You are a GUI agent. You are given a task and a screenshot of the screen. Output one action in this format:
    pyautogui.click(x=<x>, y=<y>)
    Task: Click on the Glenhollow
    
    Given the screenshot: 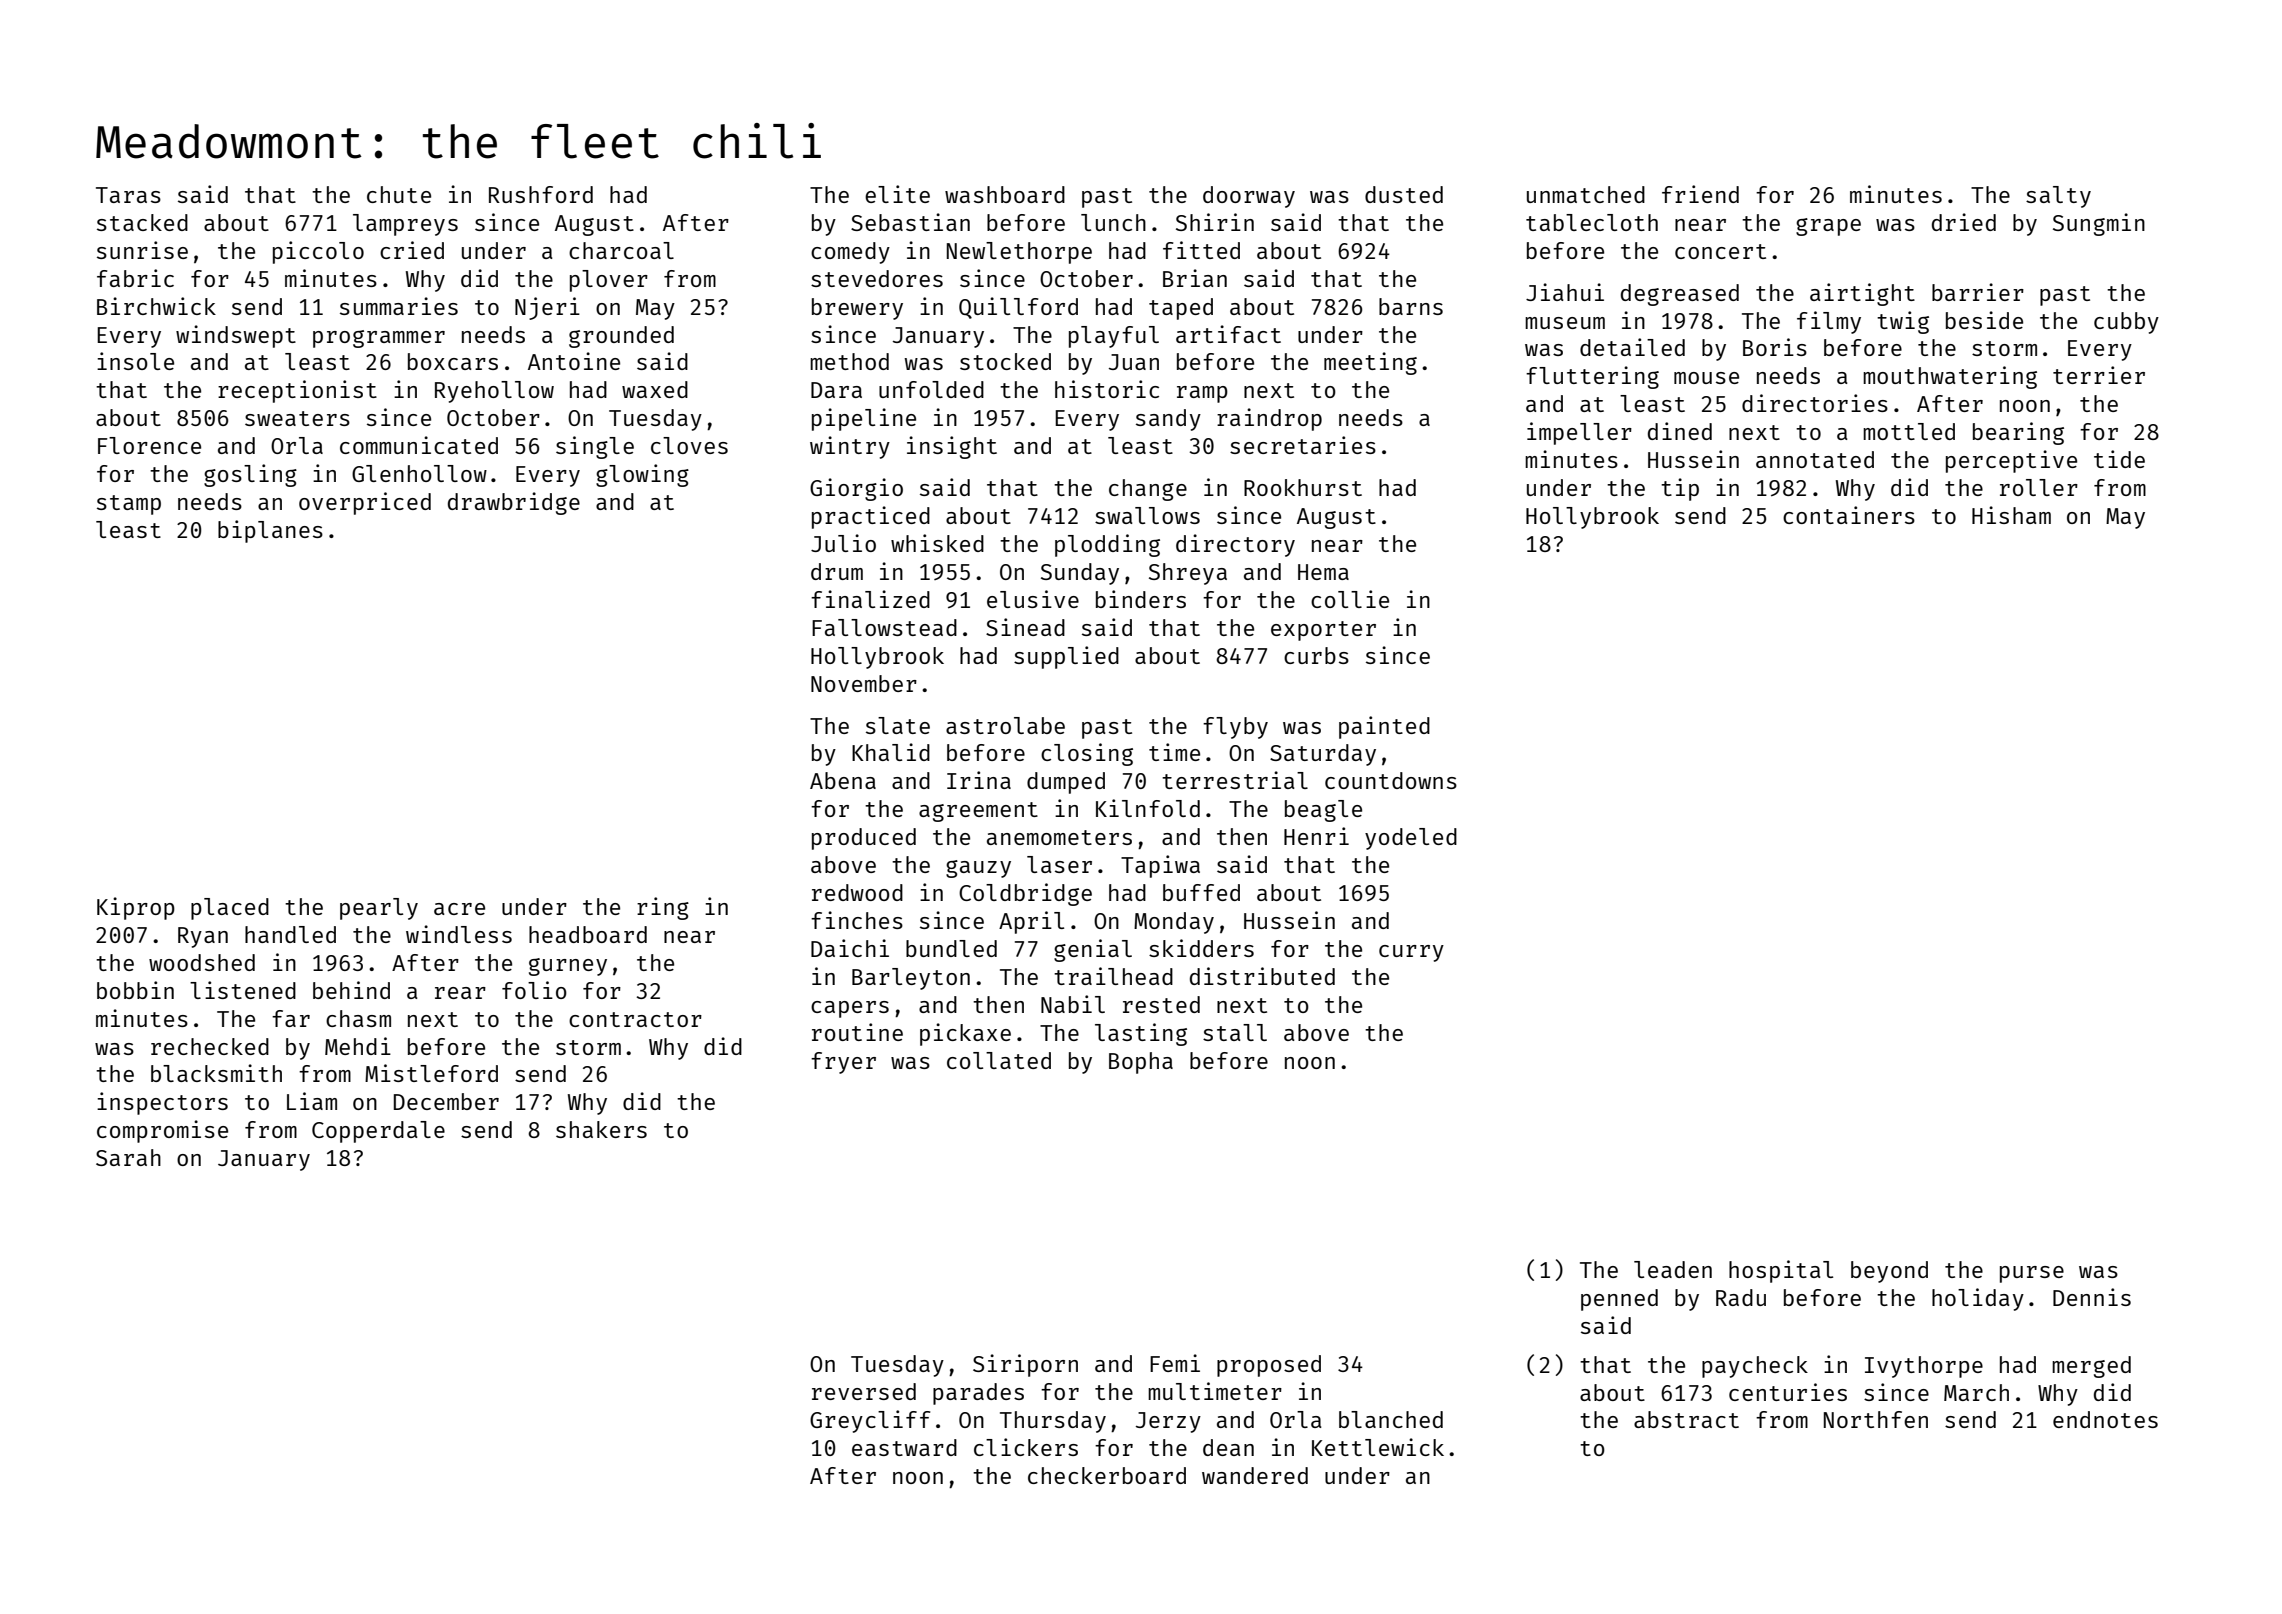 What is the action you would take?
    pyautogui.click(x=419, y=473)
